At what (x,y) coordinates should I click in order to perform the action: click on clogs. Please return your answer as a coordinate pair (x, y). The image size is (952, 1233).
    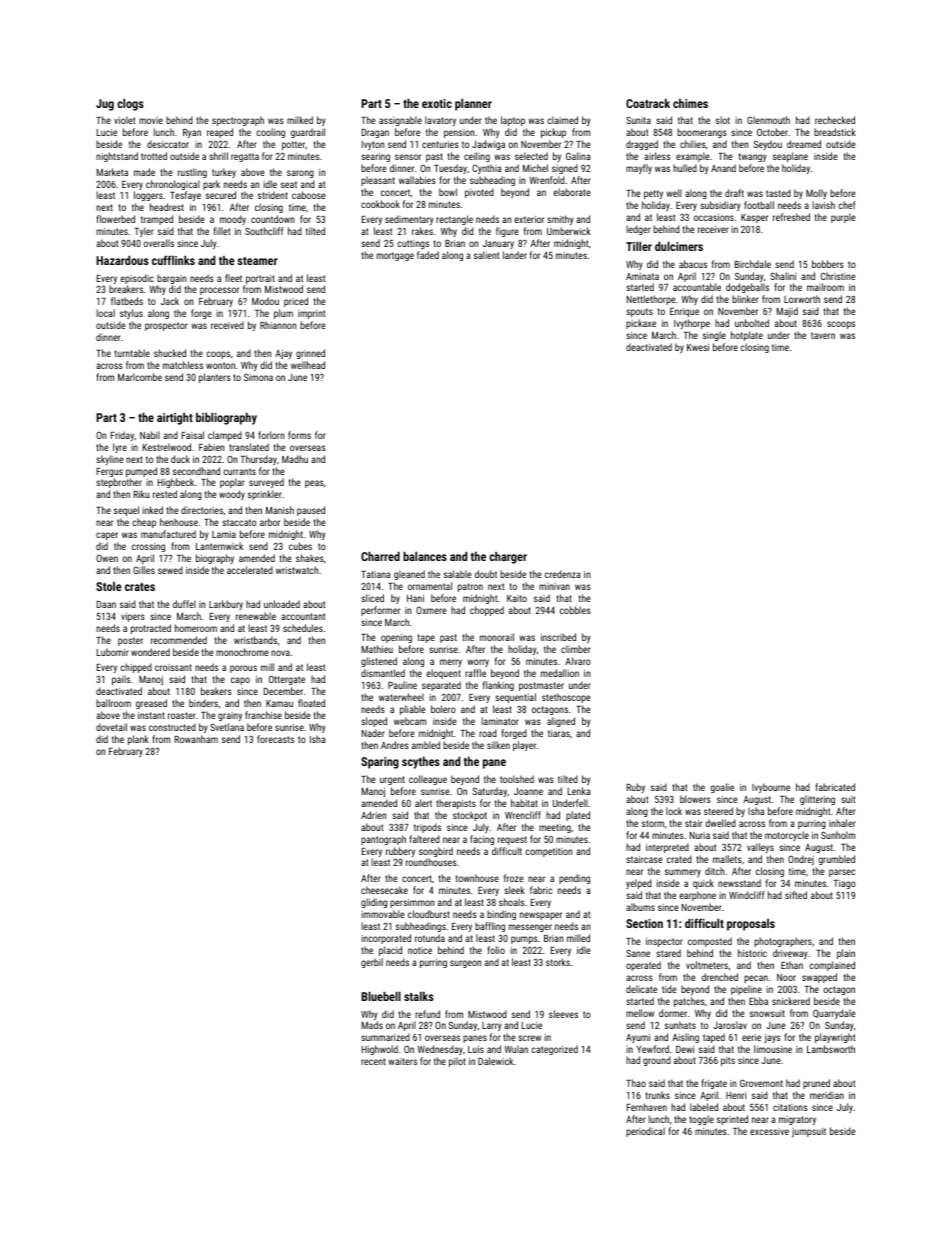
    Looking at the image, I should click on (130, 104).
